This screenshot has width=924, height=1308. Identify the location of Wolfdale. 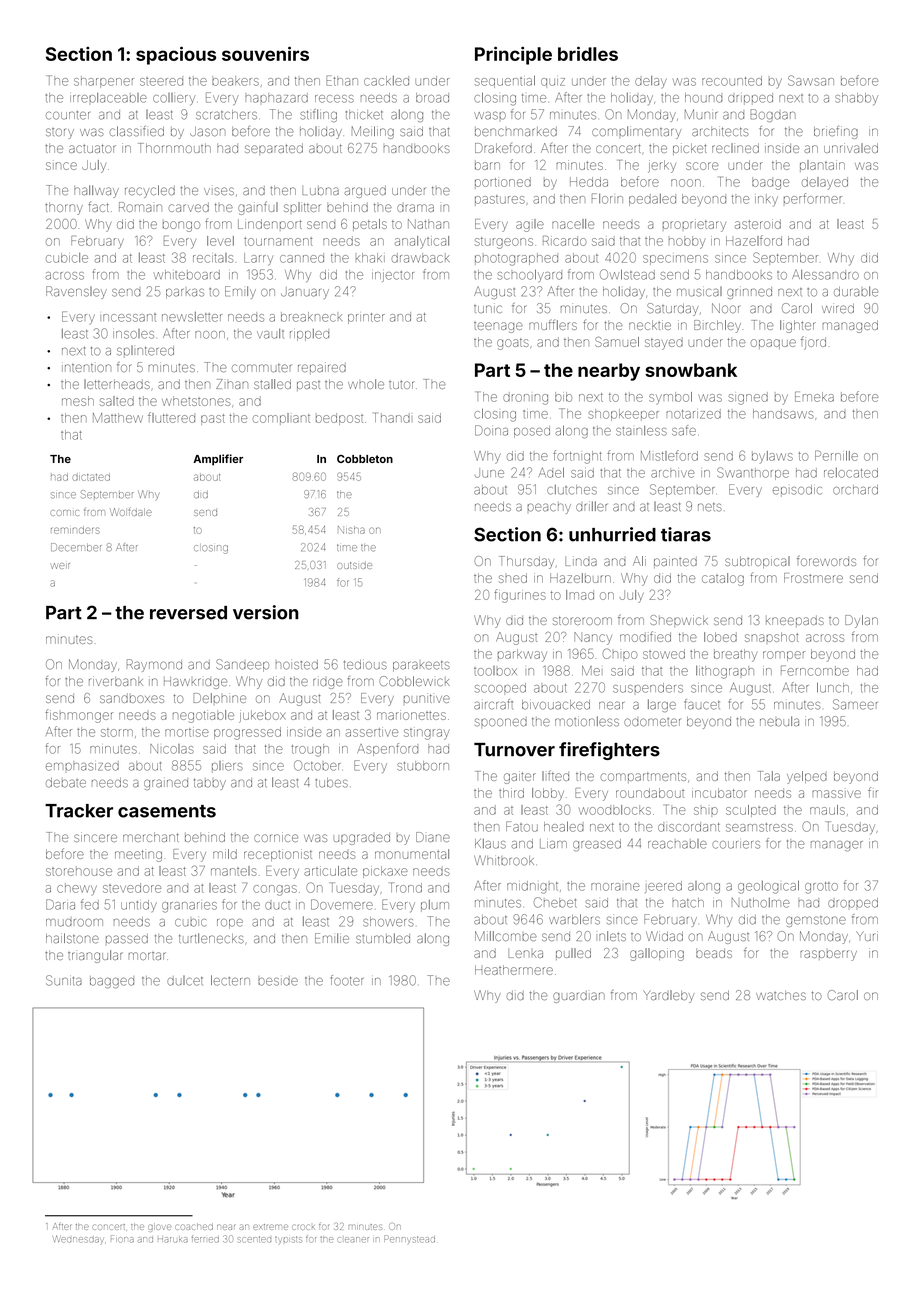
(131, 512).
